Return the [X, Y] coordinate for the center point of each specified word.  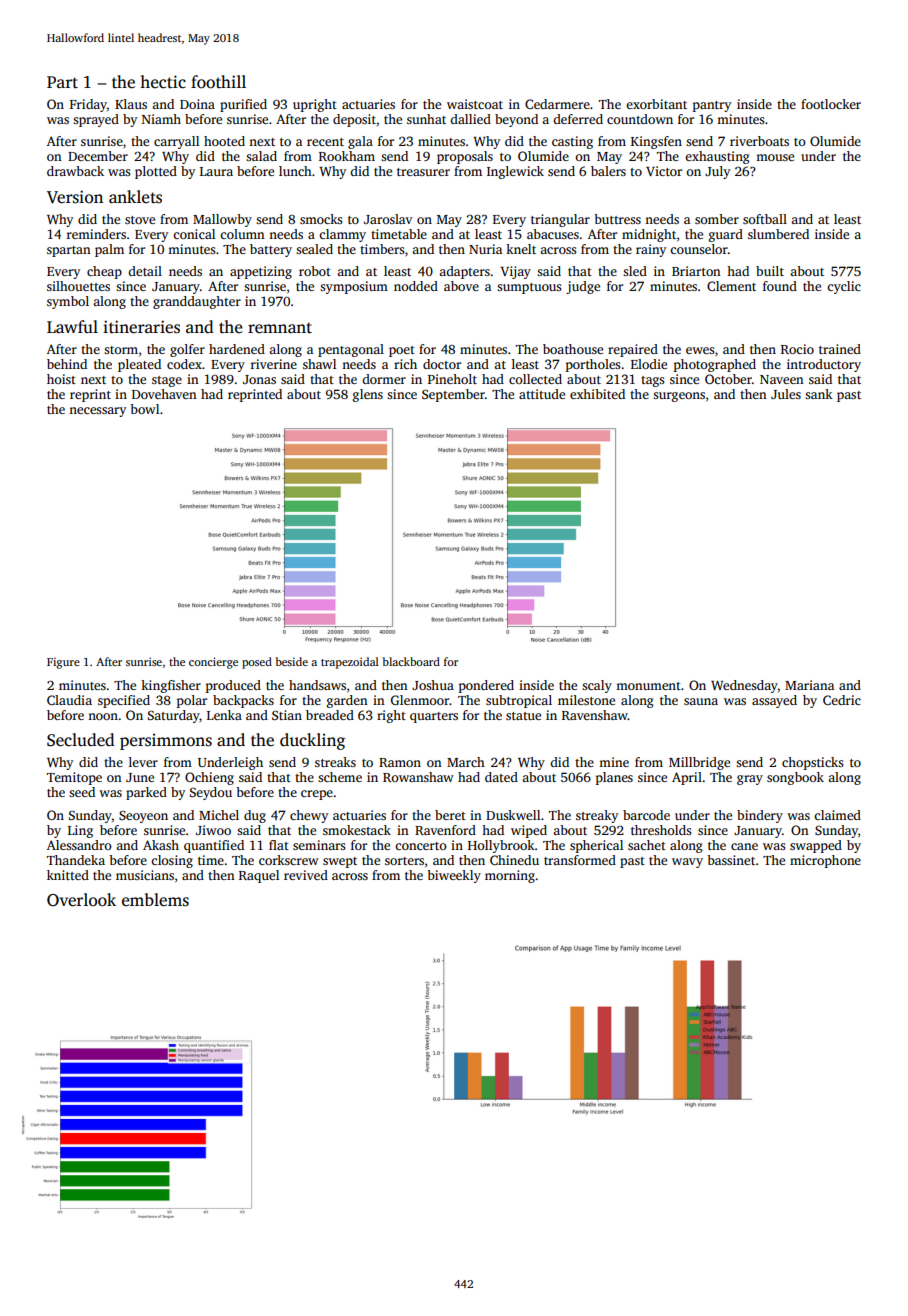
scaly [597, 686]
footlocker [831, 104]
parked [146, 793]
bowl [144, 409]
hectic [163, 82]
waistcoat [475, 104]
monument [648, 686]
